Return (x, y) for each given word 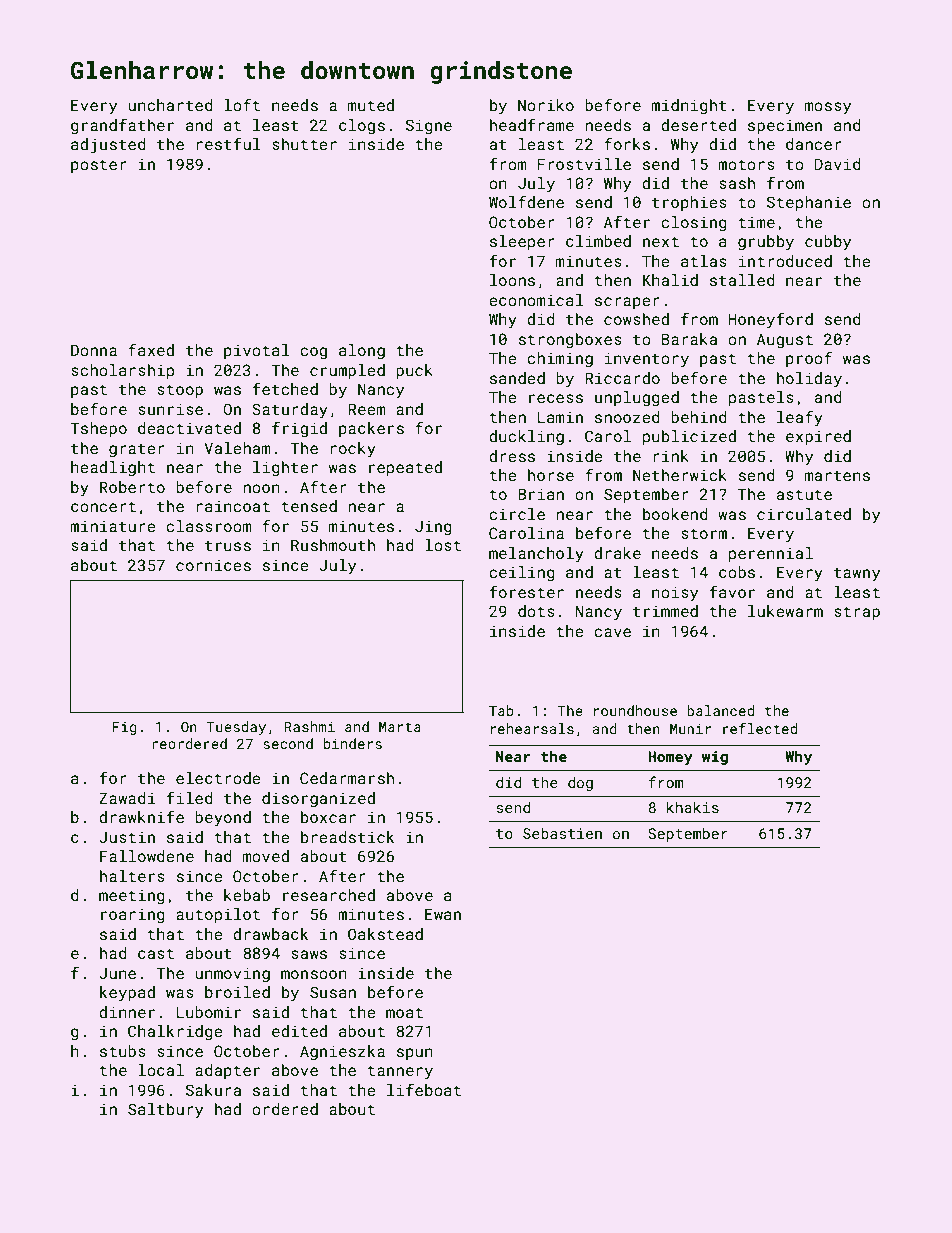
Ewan (443, 914)
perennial (771, 554)
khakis (693, 807)
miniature (113, 526)
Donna (94, 350)
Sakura (213, 1090)
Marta (400, 727)
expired (818, 437)
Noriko (546, 105)
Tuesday (236, 728)
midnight (689, 107)
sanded (517, 378)
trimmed (665, 611)
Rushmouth (333, 545)
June (117, 973)
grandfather (122, 126)
